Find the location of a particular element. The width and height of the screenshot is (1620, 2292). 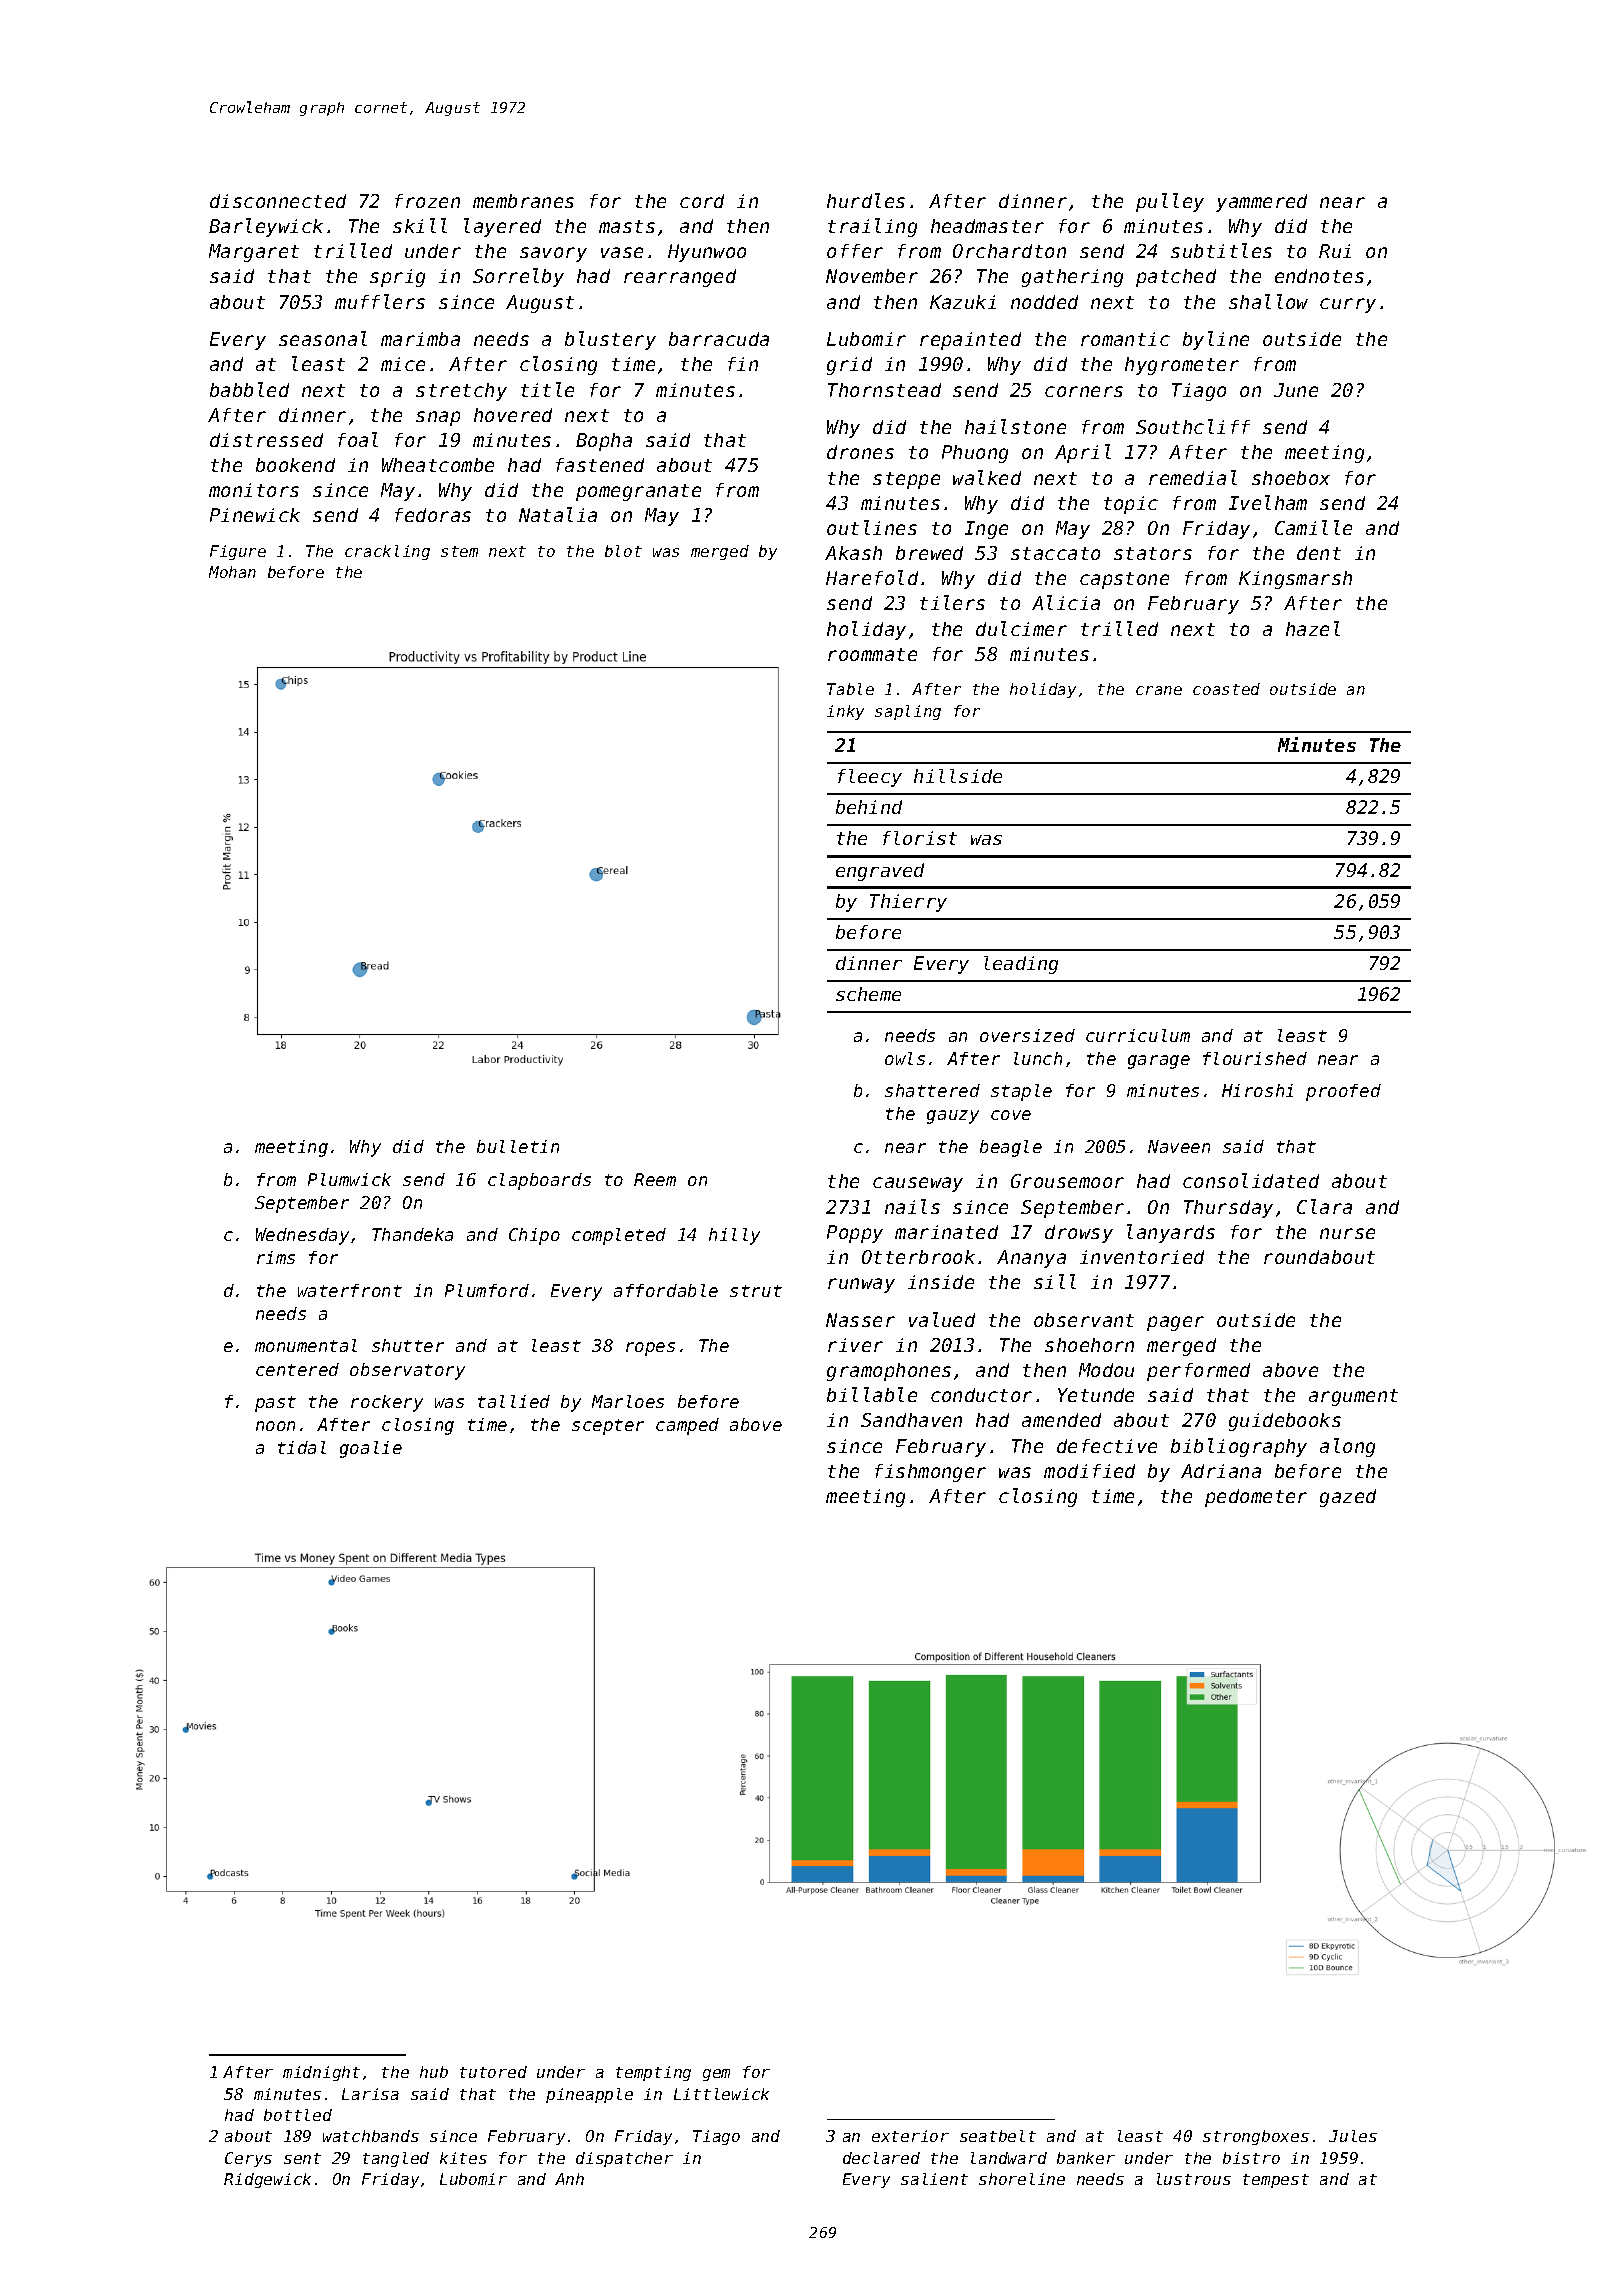

salient is located at coordinates (934, 2179).
